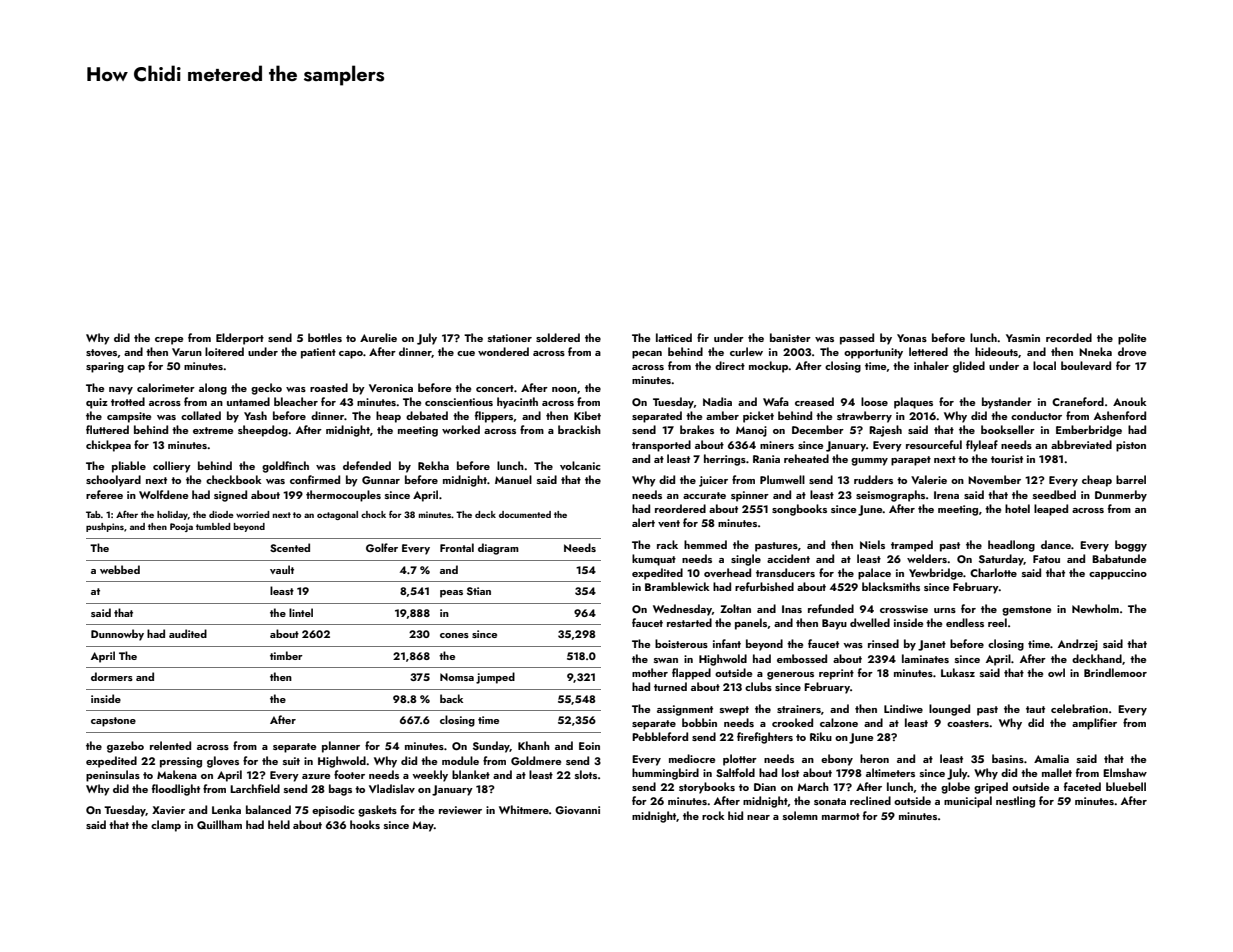 The width and height of the page is (1233, 952). What do you see at coordinates (1121, 496) in the page?
I see `Dunmerby` at bounding box center [1121, 496].
